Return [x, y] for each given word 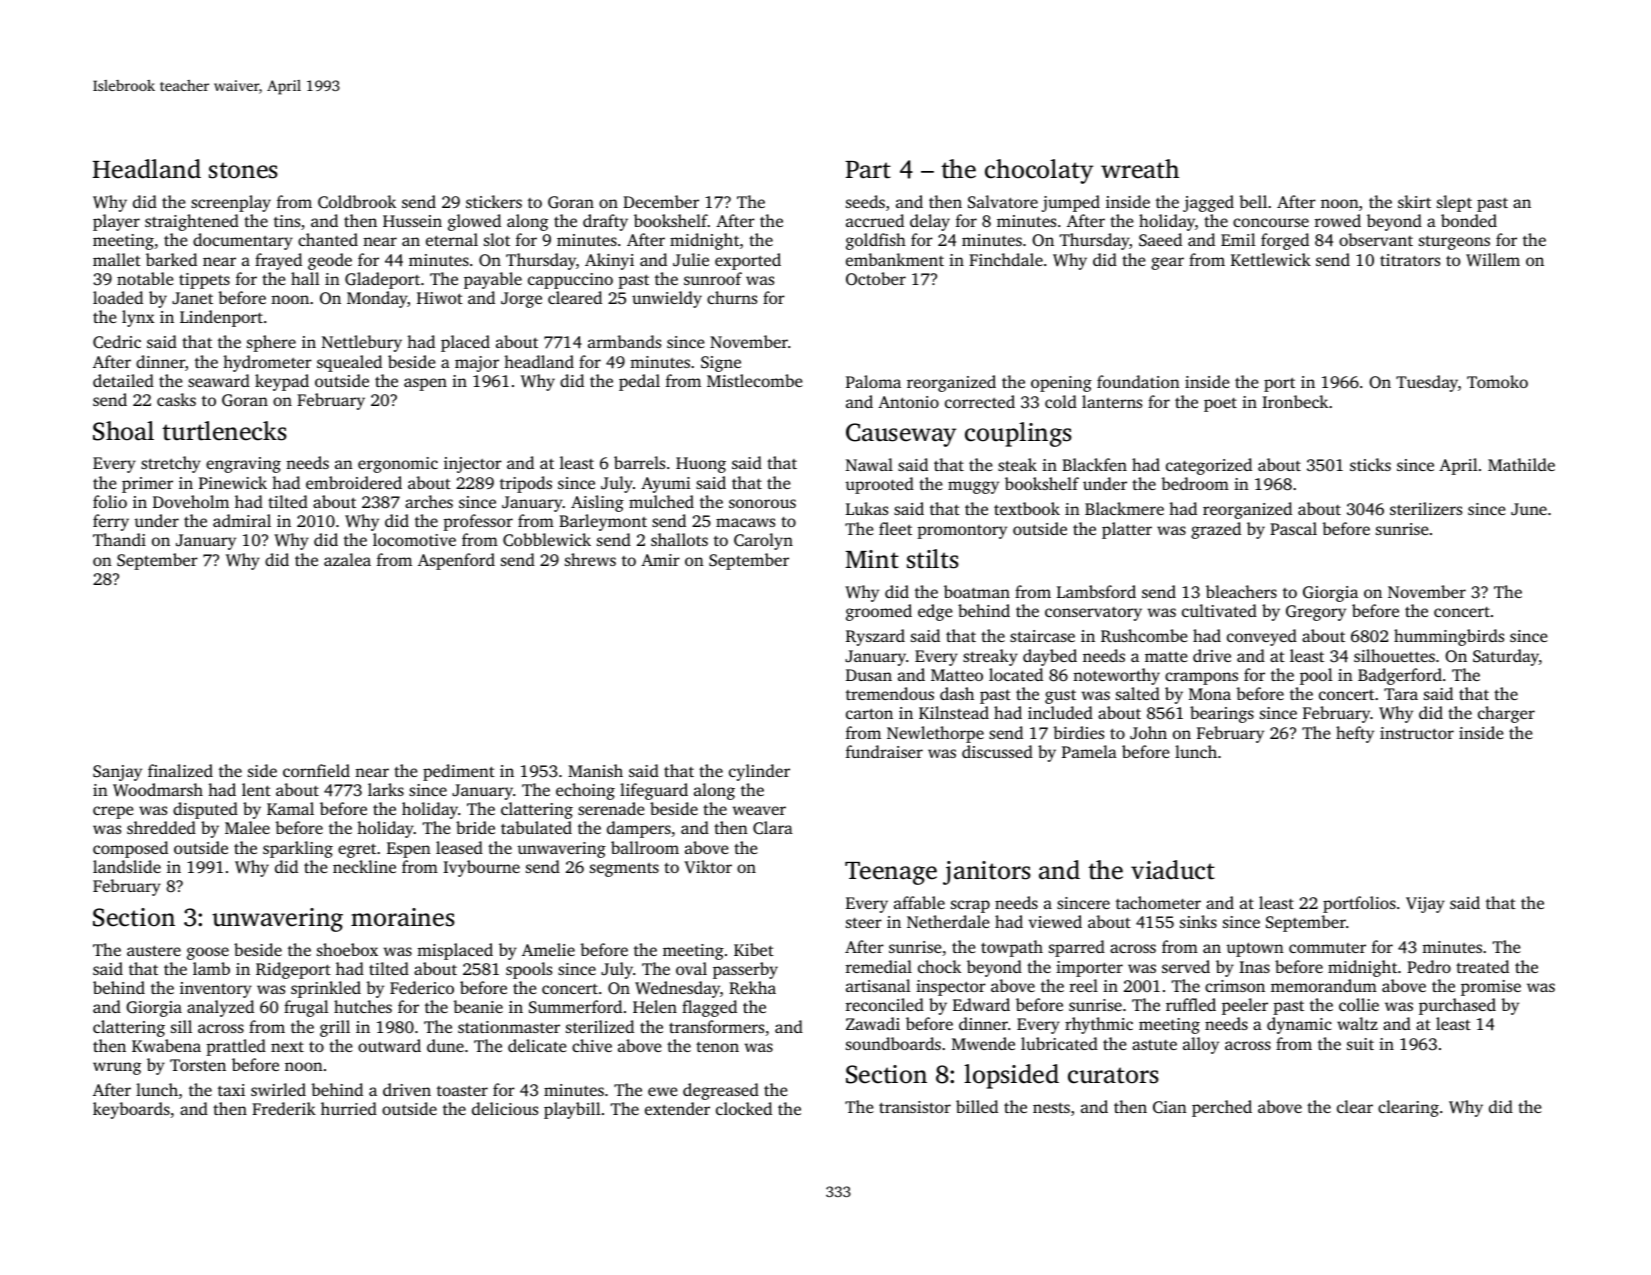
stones [243, 170]
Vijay [1425, 905]
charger [1506, 714]
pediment [459, 772]
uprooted [879, 485]
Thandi [119, 539]
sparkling [298, 849]
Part [868, 170]
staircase [1042, 636]
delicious [505, 1108]
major [477, 364]
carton [869, 713]
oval [691, 968]
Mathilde [1521, 464]
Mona [1210, 694]
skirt [1414, 201]
